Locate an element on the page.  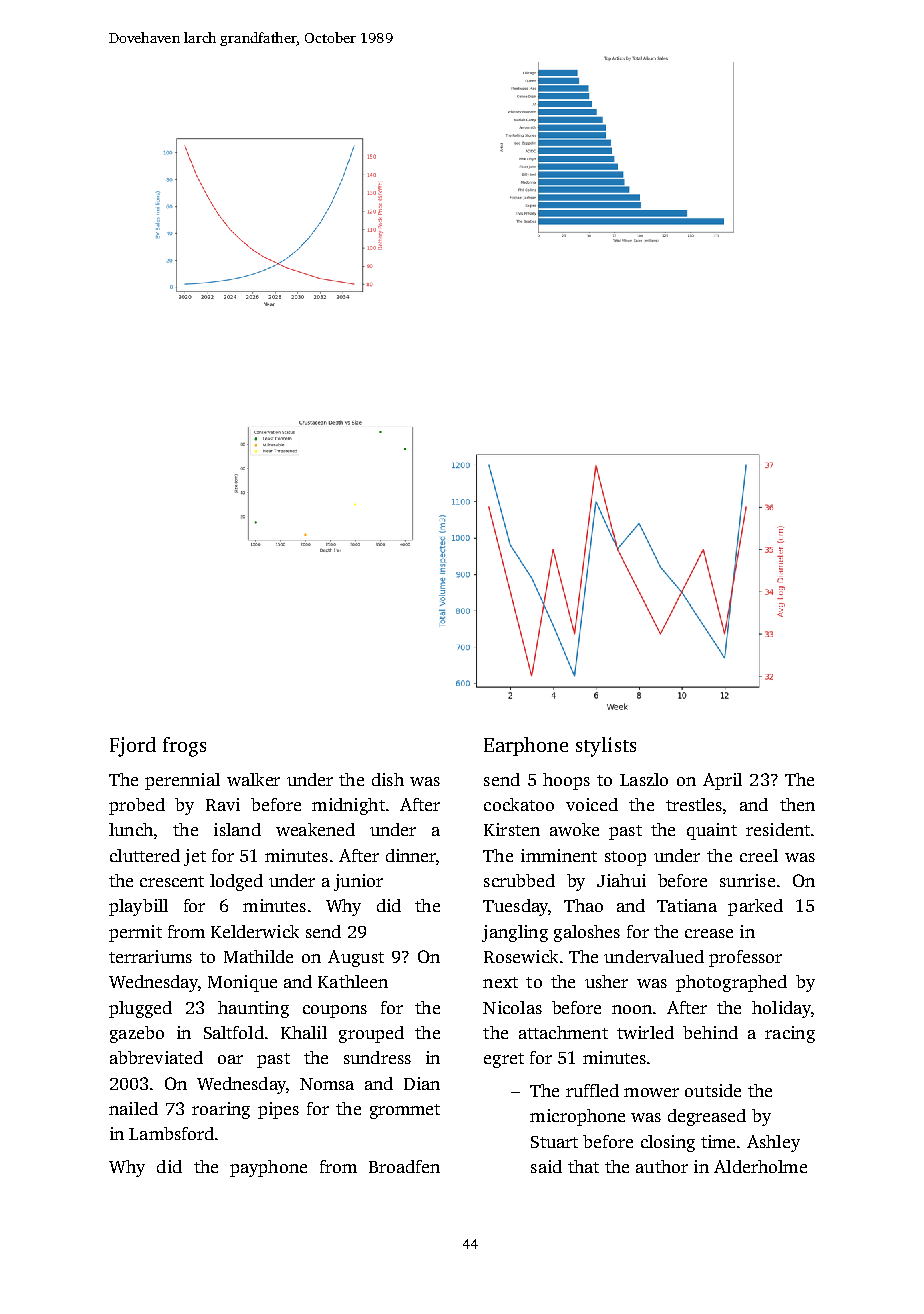
walker is located at coordinates (253, 779).
